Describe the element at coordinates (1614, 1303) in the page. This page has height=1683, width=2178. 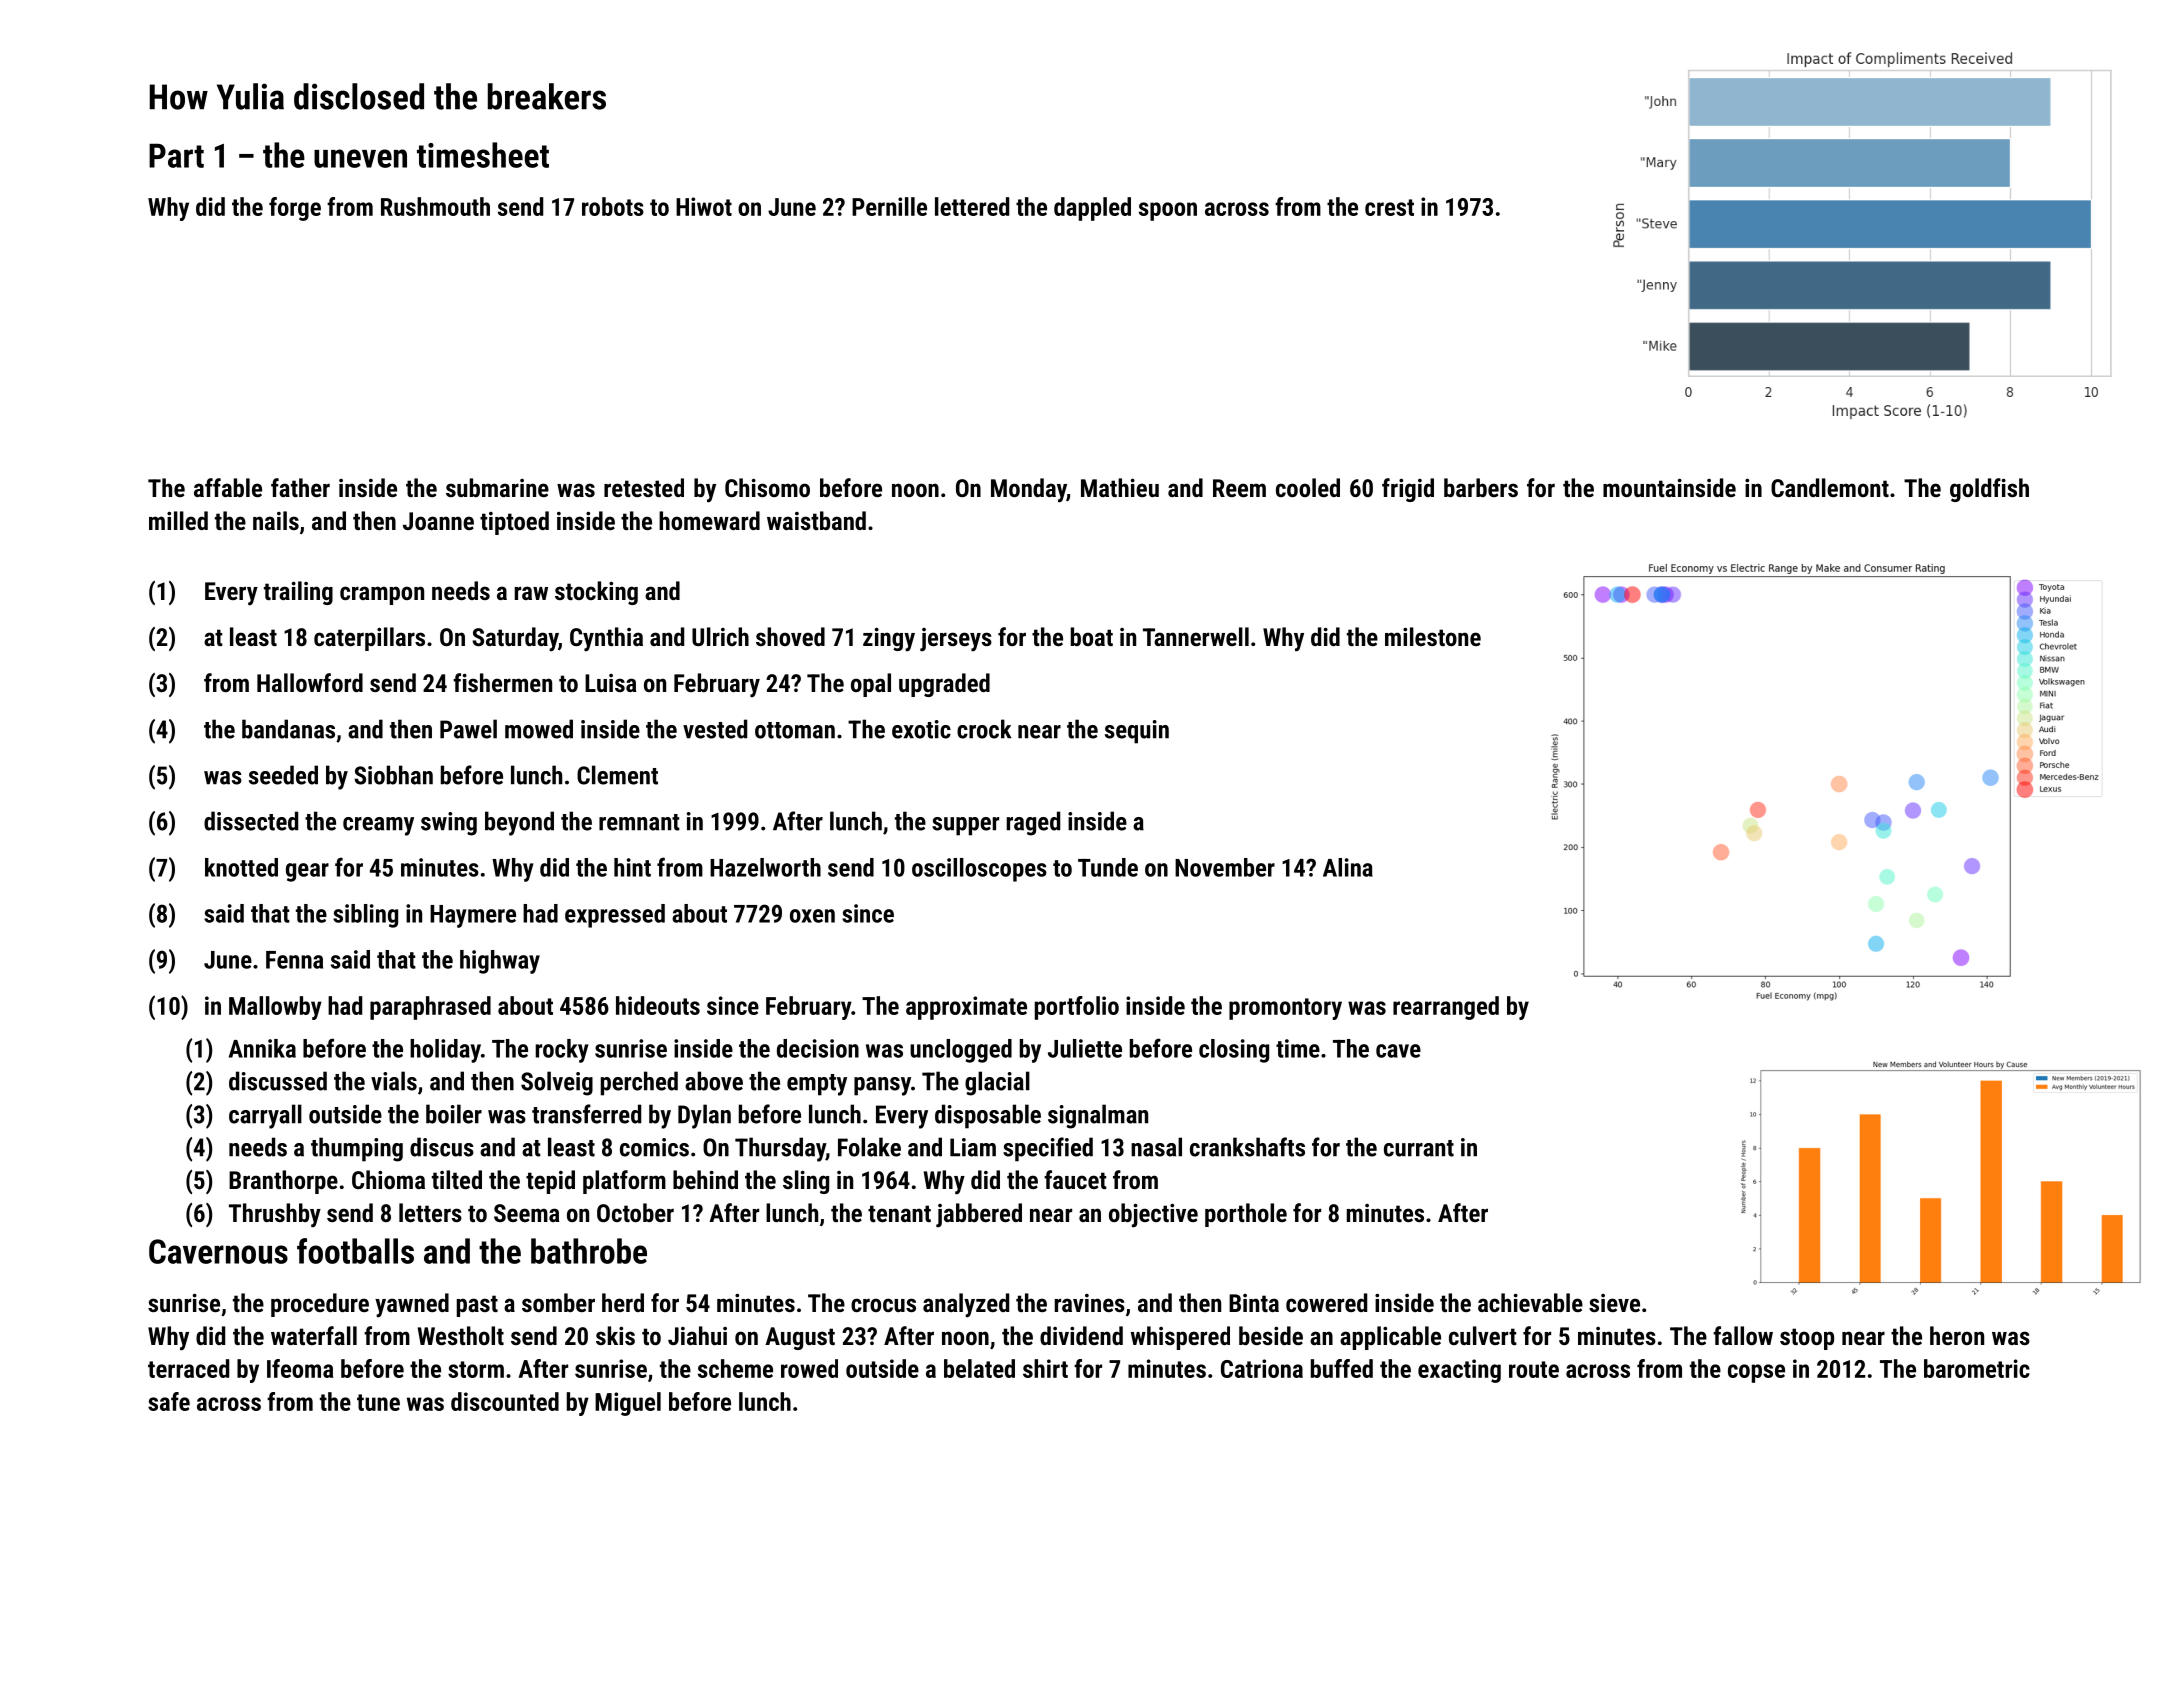
I see `sieve` at that location.
